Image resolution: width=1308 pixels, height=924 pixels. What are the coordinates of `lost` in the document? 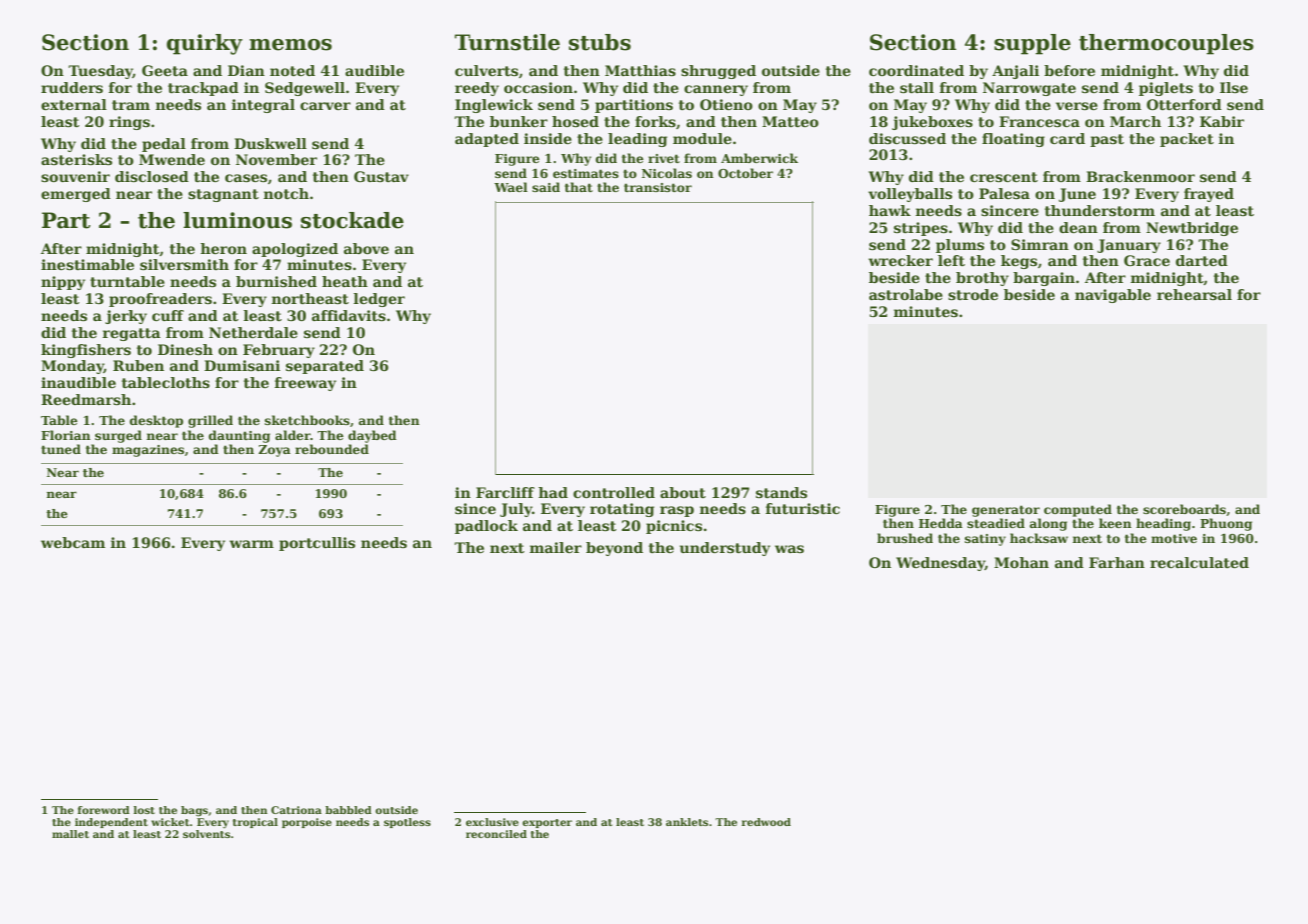 It's located at (144, 810).
